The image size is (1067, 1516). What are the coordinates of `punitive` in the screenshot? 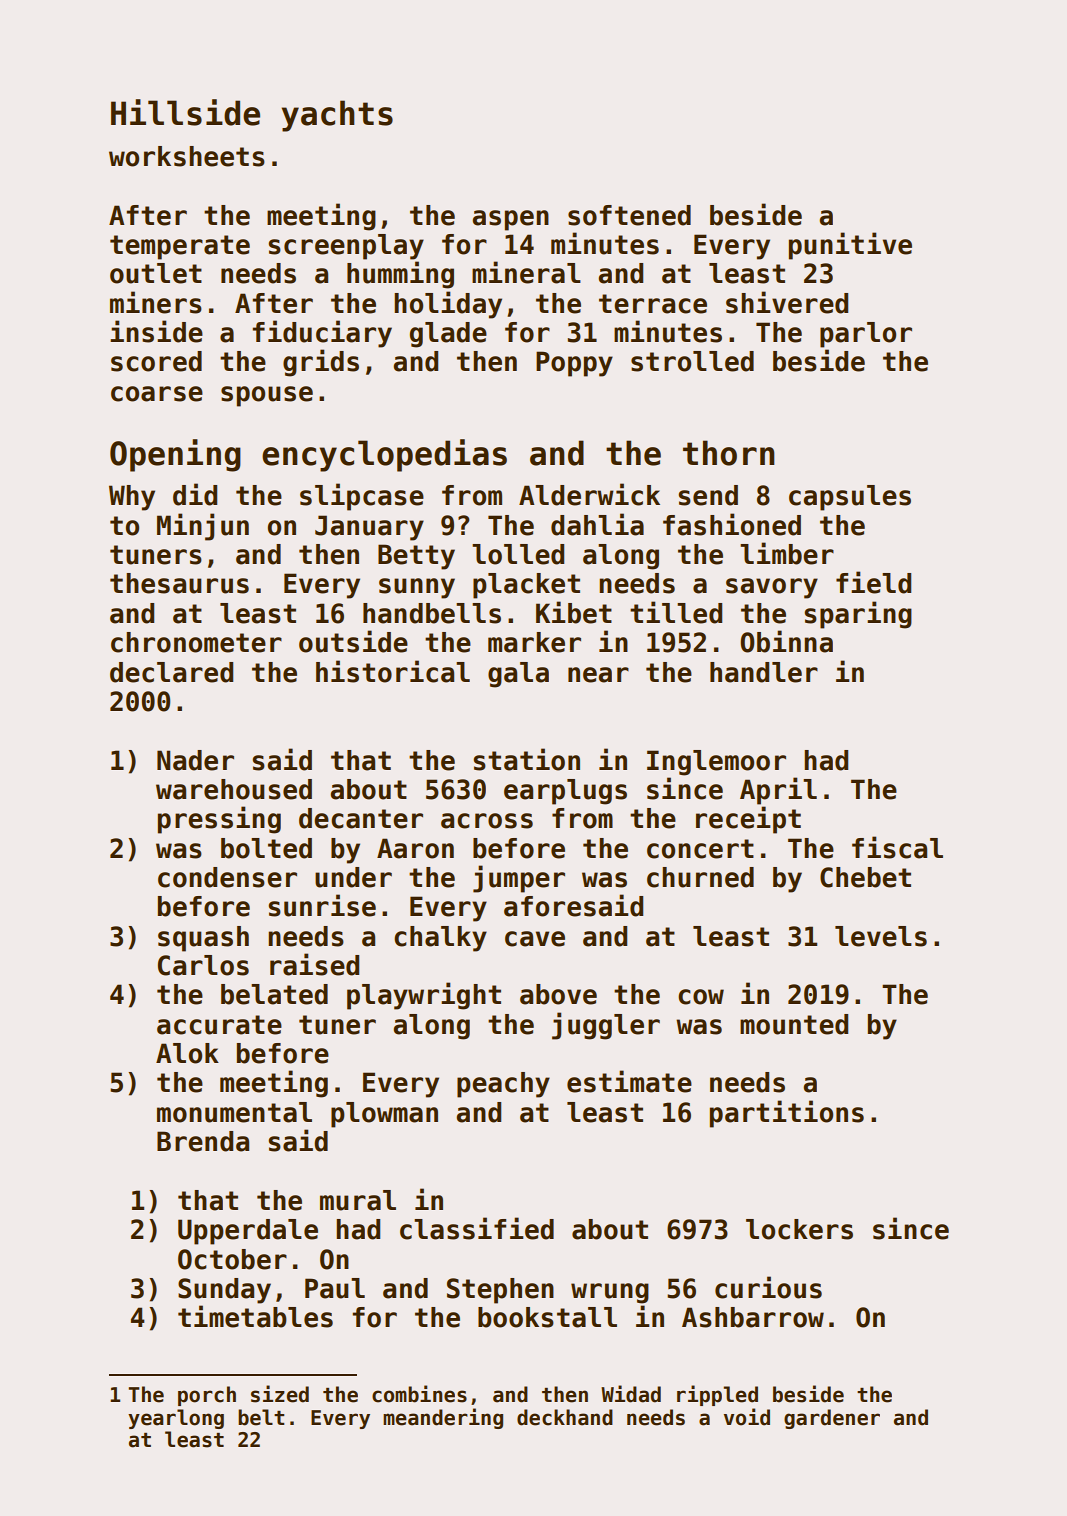 It's located at (850, 246).
